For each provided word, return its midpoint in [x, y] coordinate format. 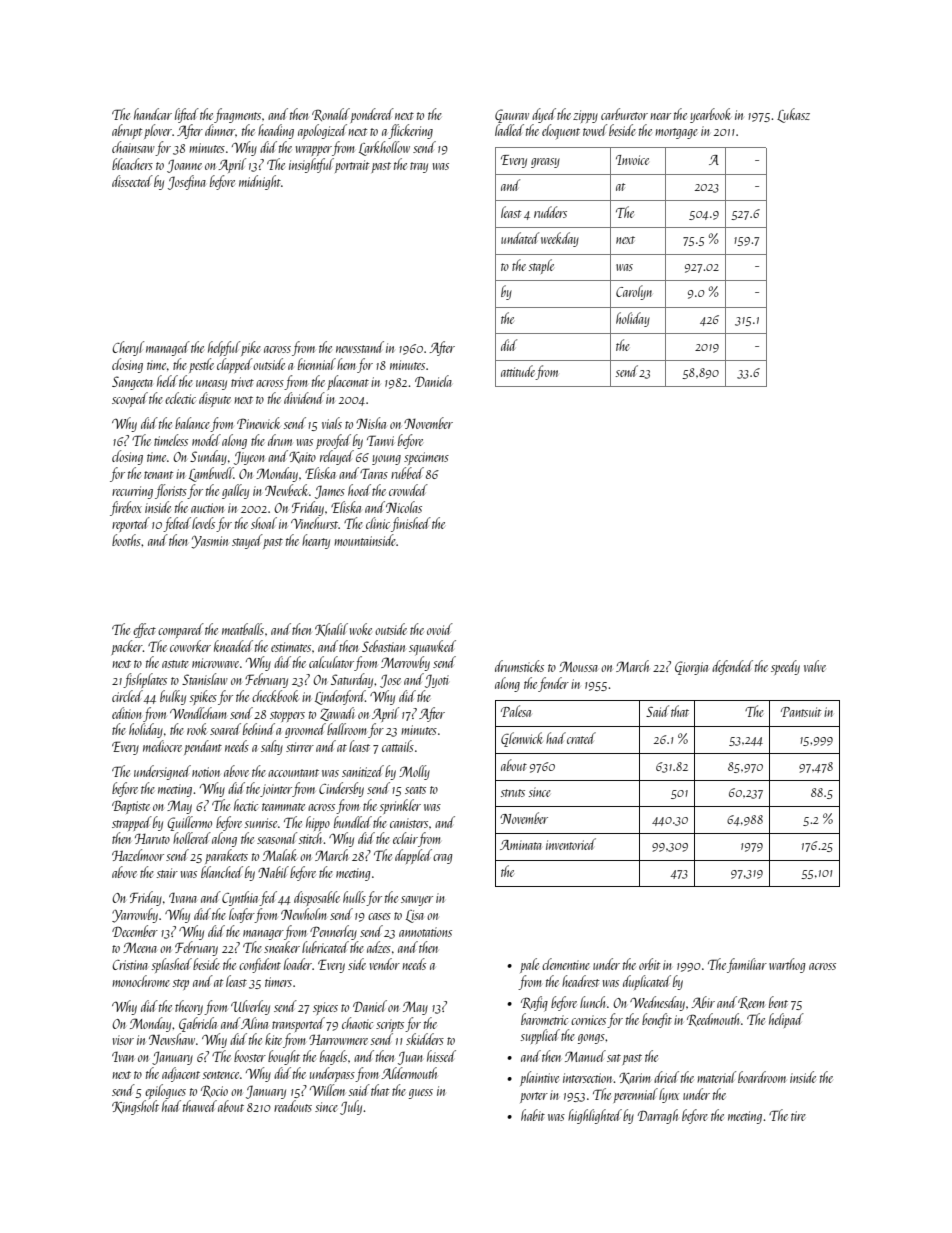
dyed [544, 115]
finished [411, 524]
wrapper [314, 151]
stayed [247, 541]
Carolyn [634, 292]
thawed [200, 1106]
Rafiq [534, 1004]
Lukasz [793, 115]
